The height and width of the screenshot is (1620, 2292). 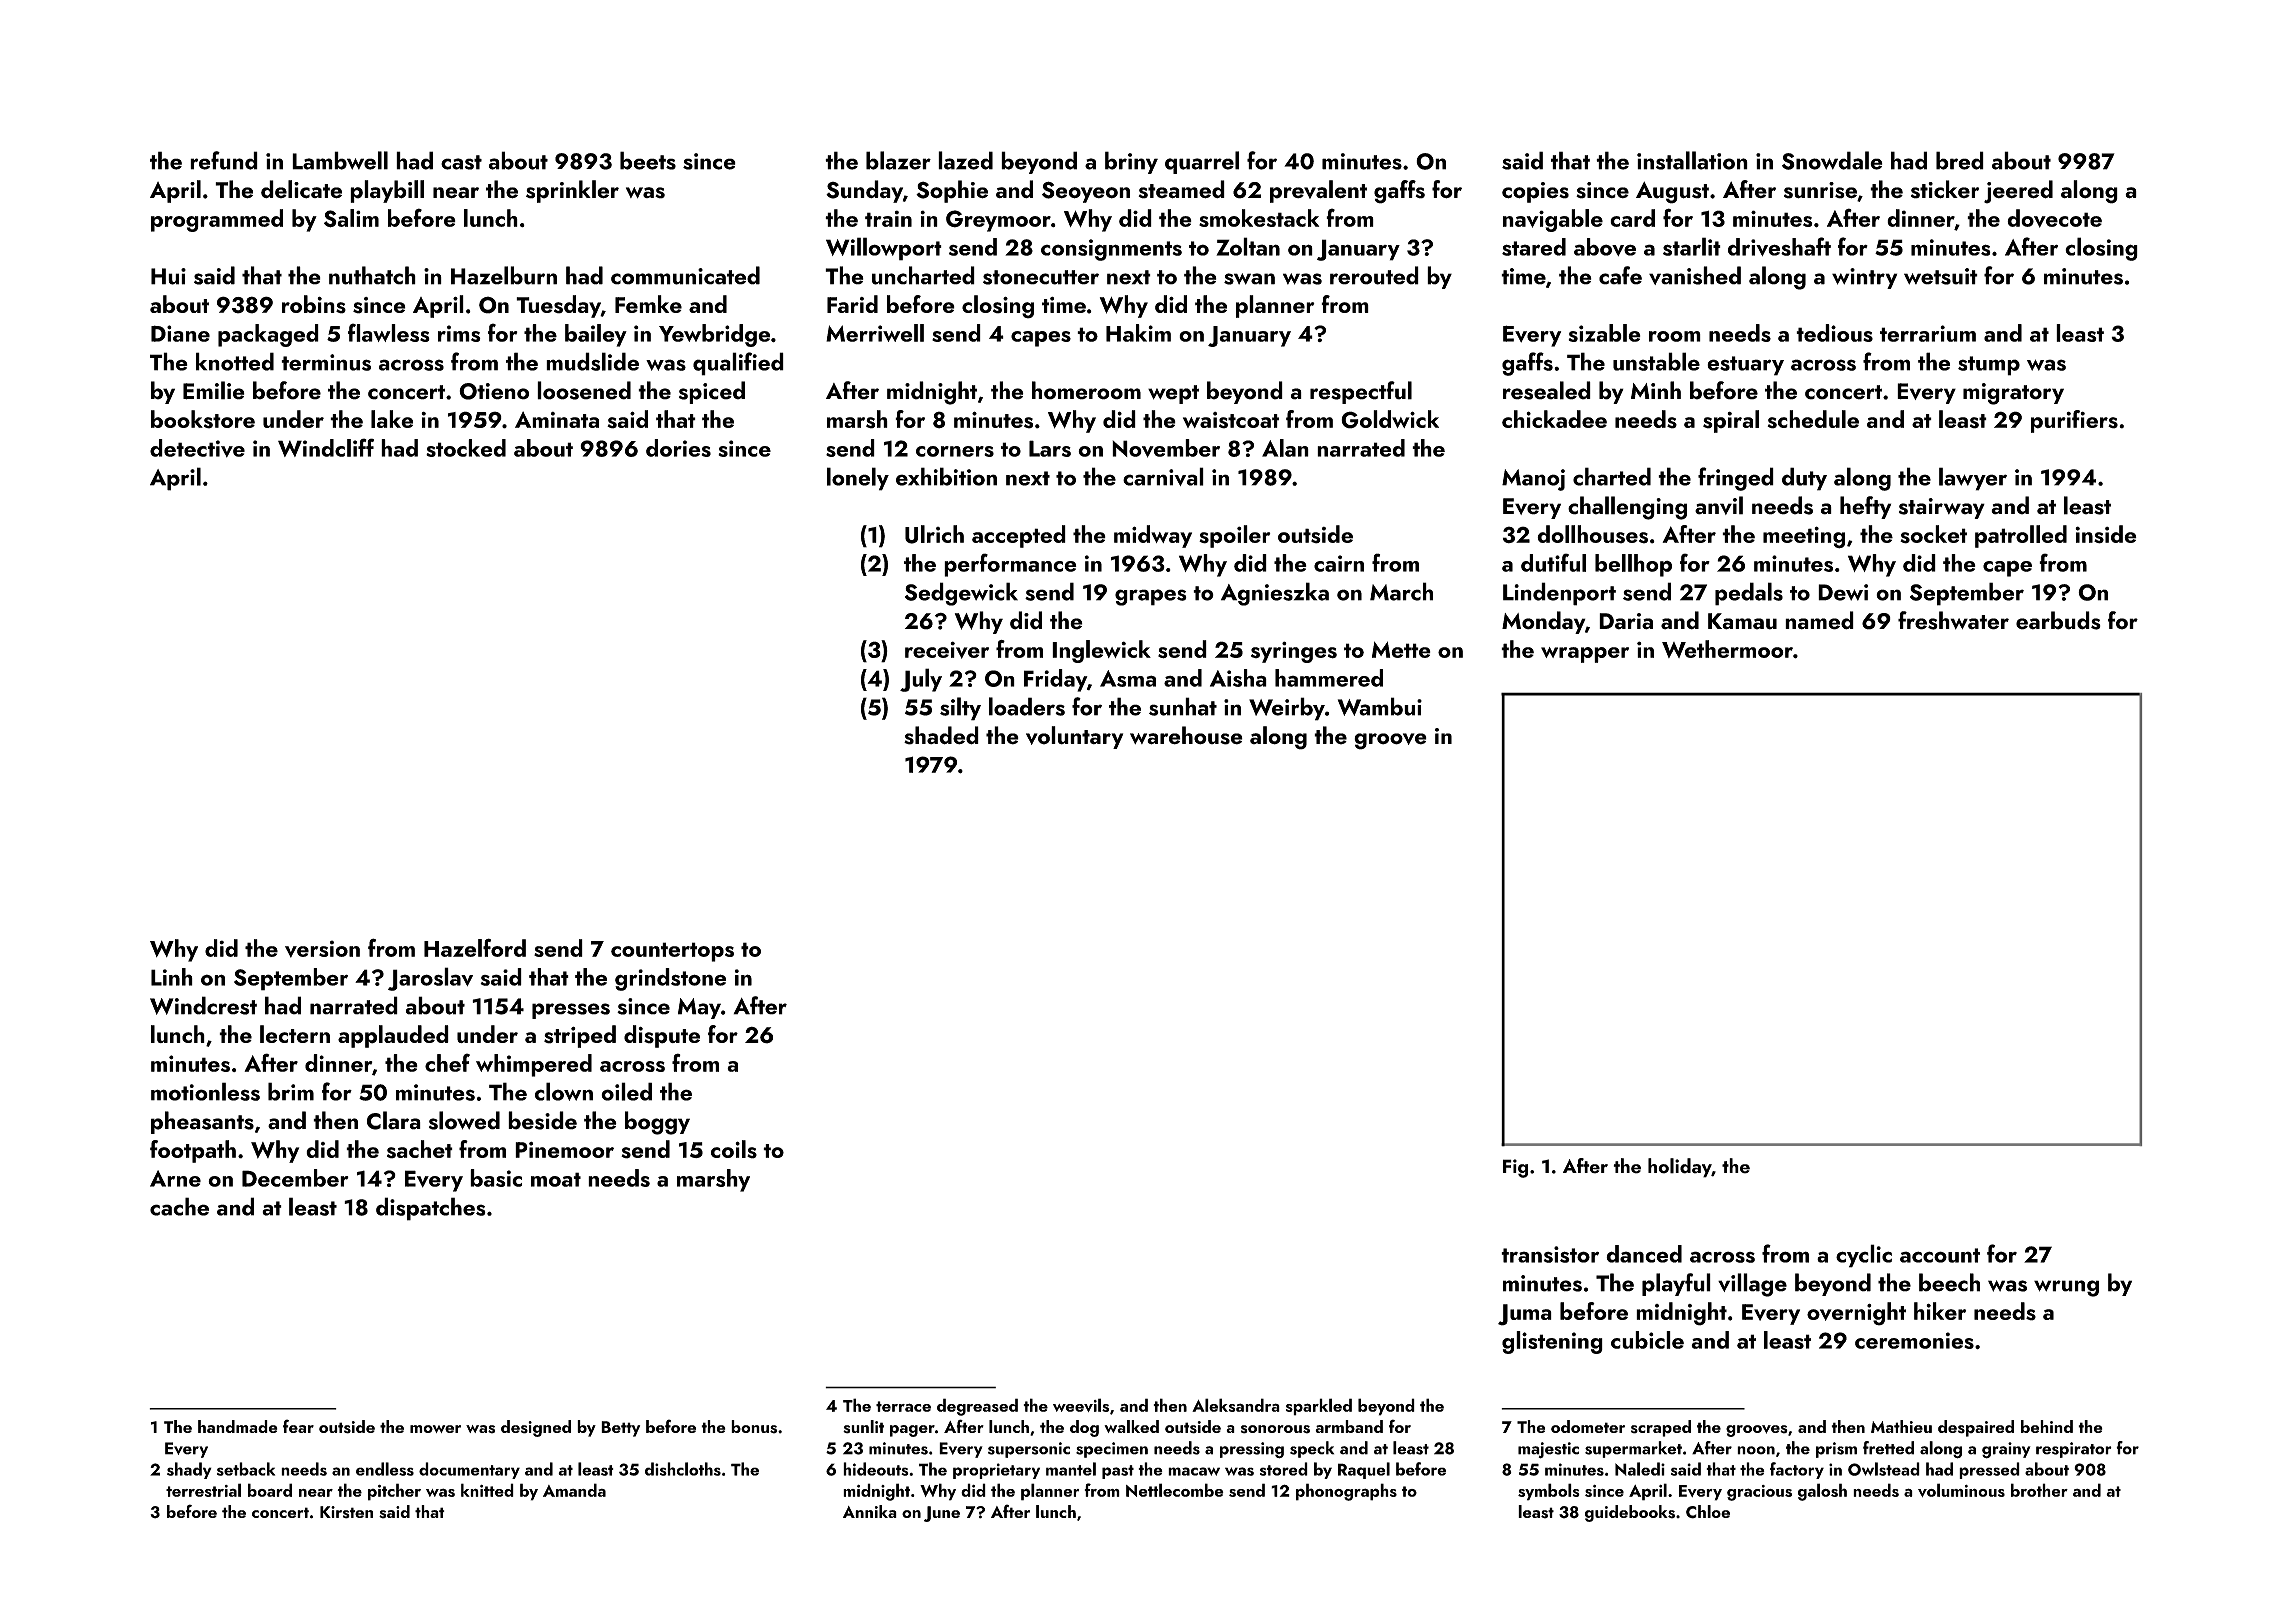 I want to click on spiced, so click(x=712, y=392).
